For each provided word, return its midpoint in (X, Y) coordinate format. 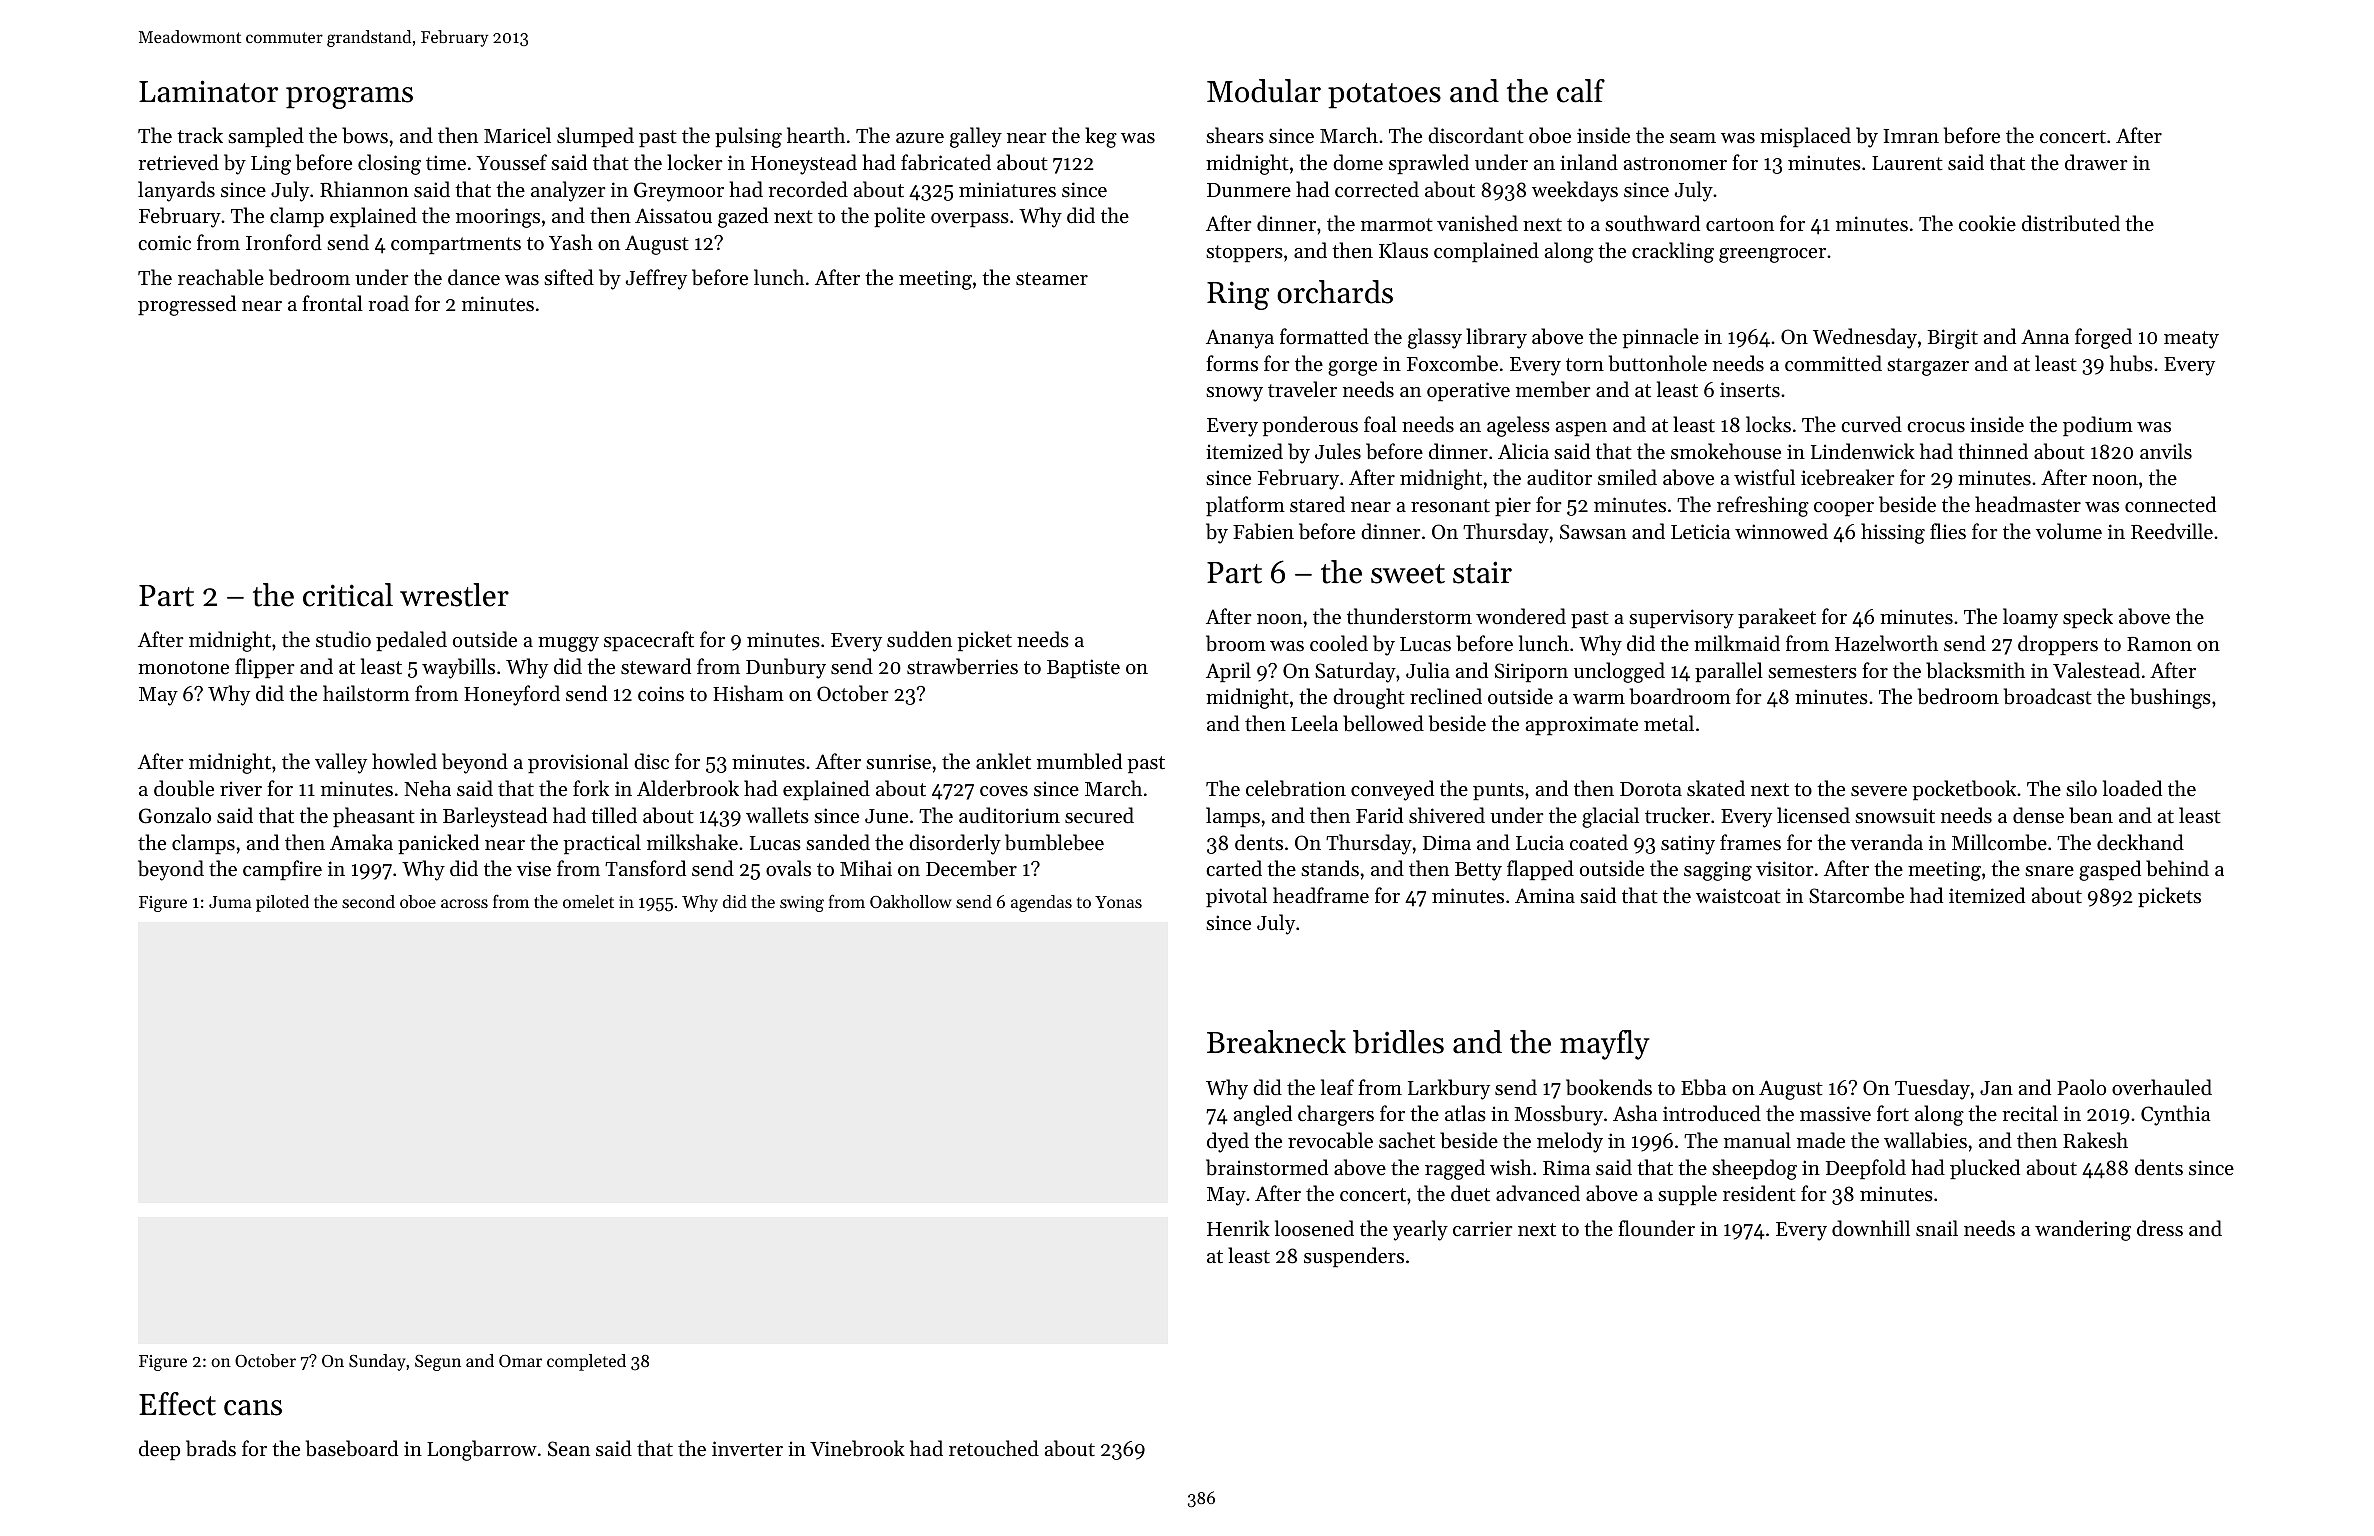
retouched (994, 1448)
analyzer (568, 191)
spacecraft (649, 641)
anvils (2166, 451)
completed (586, 1362)
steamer (1052, 279)
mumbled (1079, 761)
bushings (2170, 698)
